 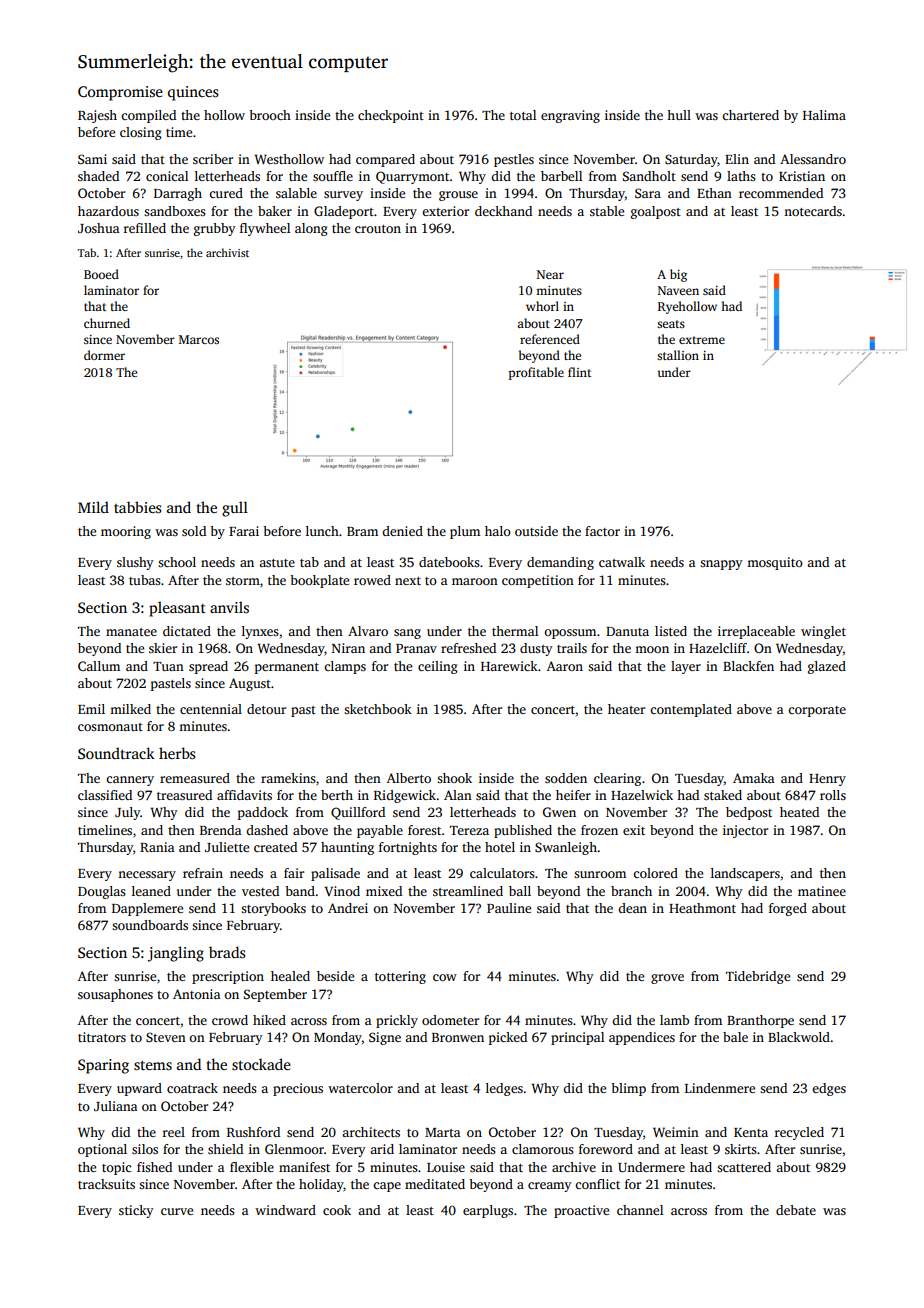 I want to click on flint, so click(x=579, y=372).
